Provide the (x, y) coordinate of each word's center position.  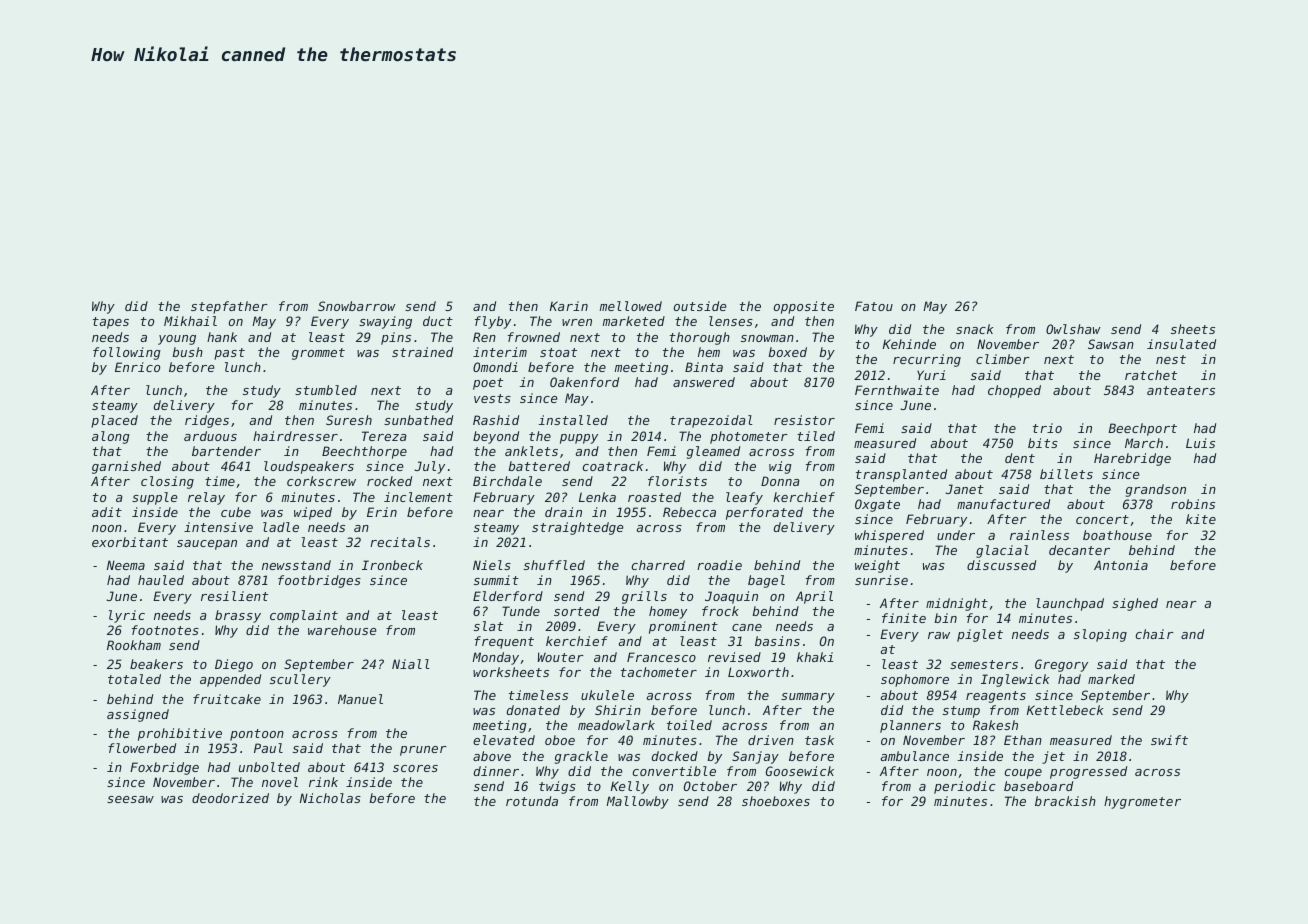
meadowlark (616, 725)
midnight (957, 604)
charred (658, 565)
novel (280, 782)
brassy (238, 616)
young (177, 340)
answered (704, 382)
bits (1043, 443)
